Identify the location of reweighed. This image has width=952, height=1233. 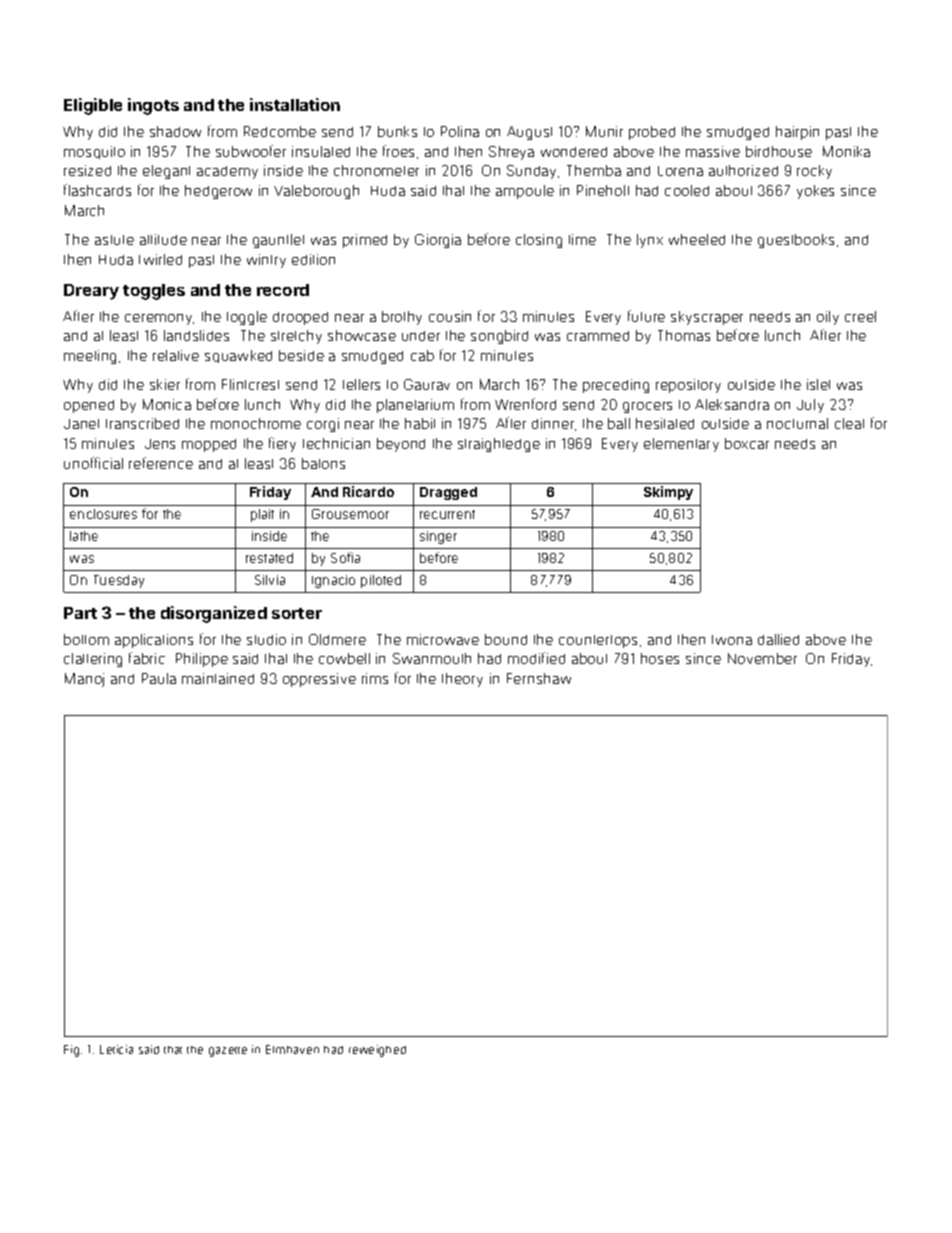
(377, 1051).
